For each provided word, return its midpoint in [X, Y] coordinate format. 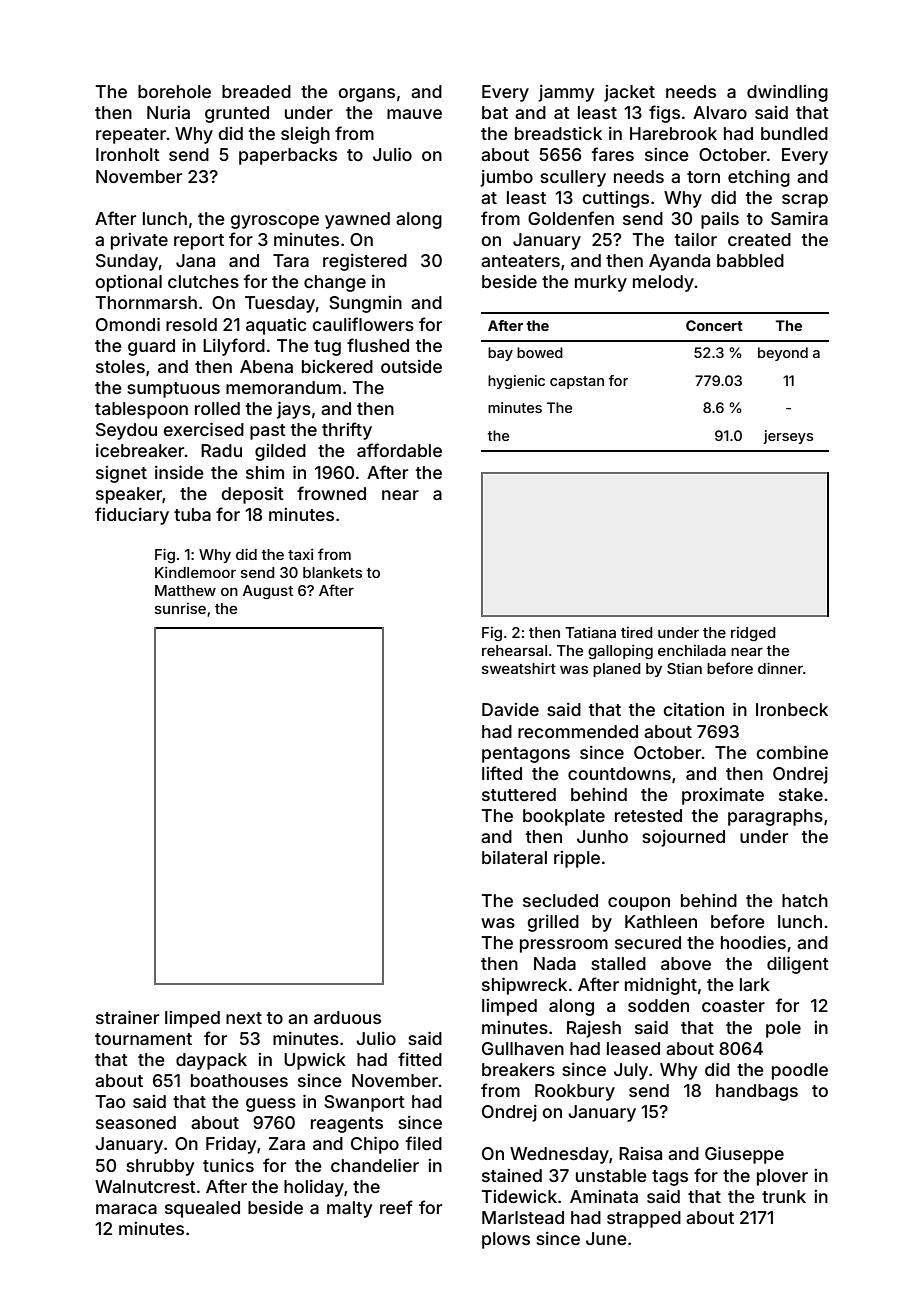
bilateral [514, 857]
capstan [577, 382]
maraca [126, 1209]
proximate [723, 796]
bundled [794, 133]
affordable [399, 450]
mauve [414, 114]
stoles [120, 366]
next [244, 1018]
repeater [131, 136]
